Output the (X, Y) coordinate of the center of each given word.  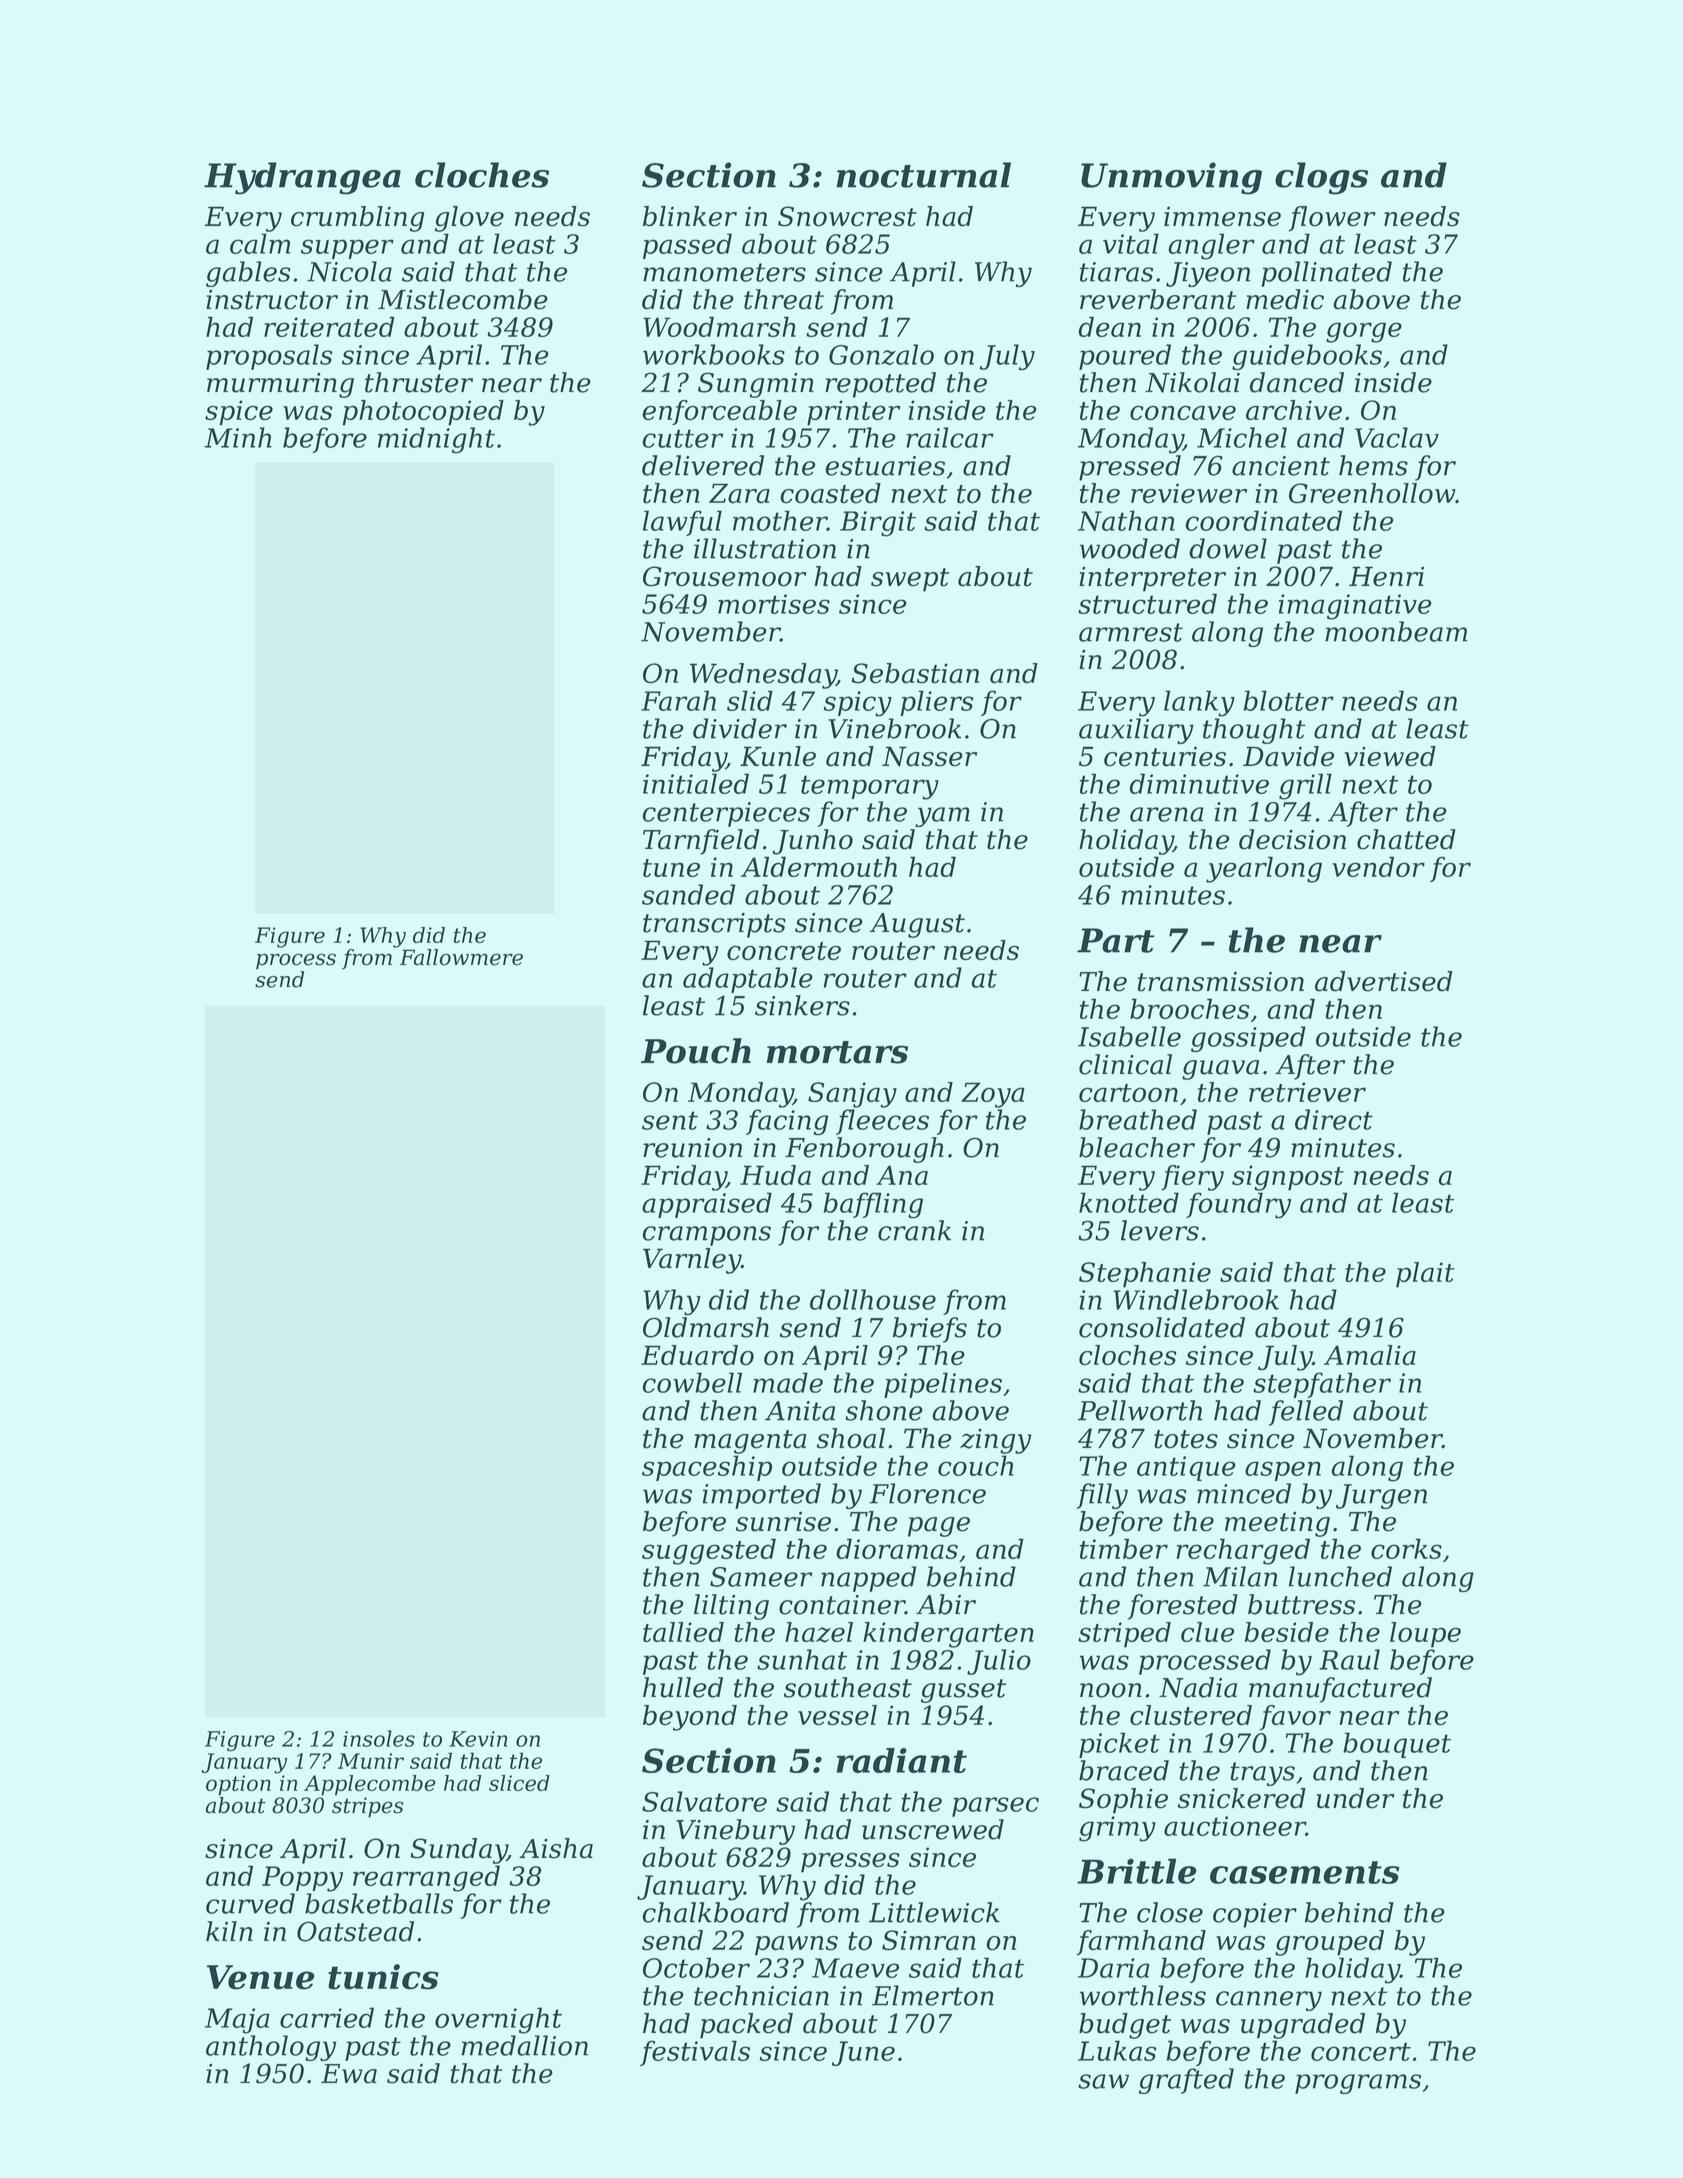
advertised (1383, 981)
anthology (271, 2048)
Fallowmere (461, 957)
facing (787, 1122)
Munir (371, 1761)
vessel (837, 1715)
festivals (695, 2053)
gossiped (1248, 1039)
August (917, 925)
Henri (1386, 576)
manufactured (1340, 1690)
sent (670, 1120)
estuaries (885, 466)
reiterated (329, 326)
